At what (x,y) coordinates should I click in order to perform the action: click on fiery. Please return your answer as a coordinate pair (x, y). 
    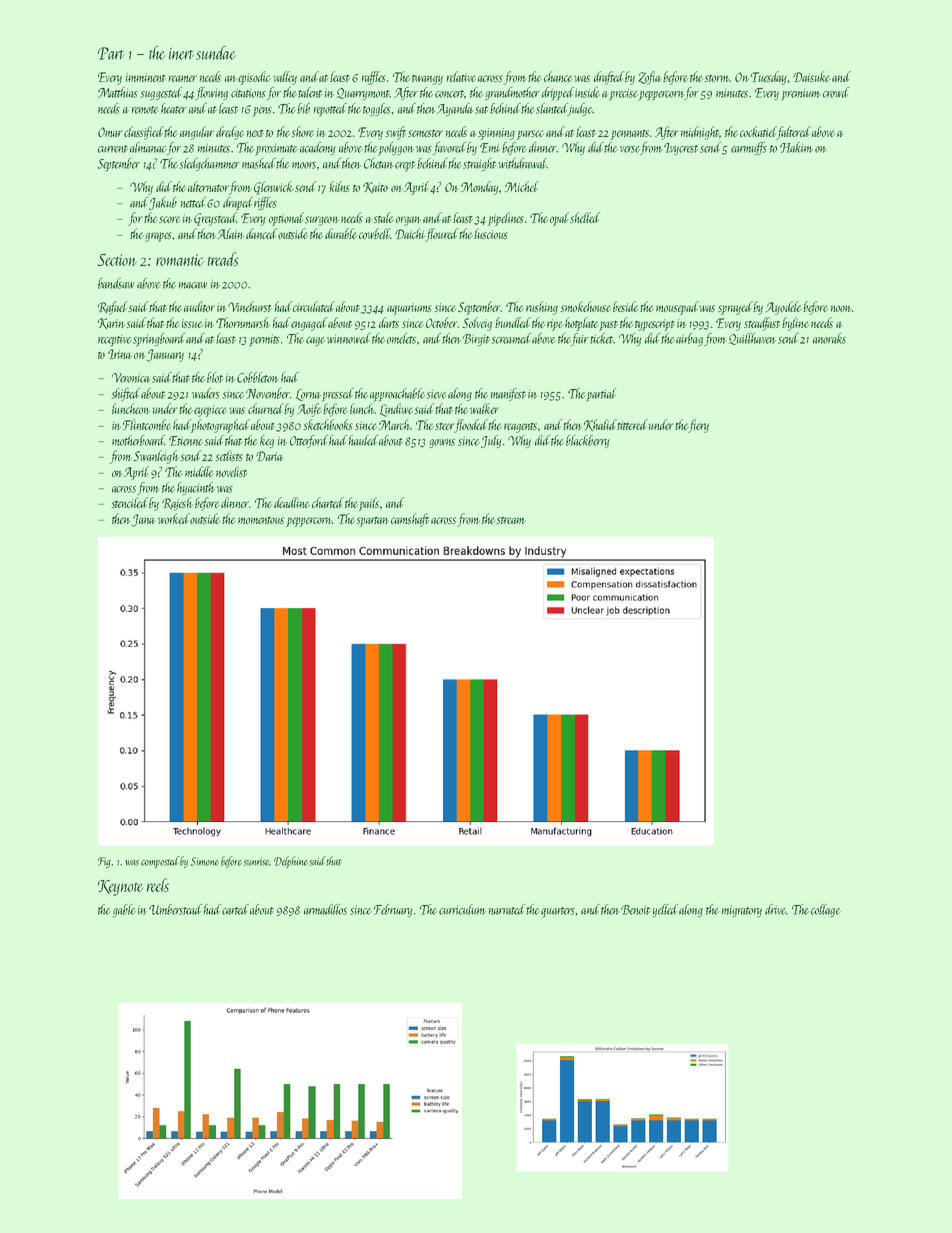
    Looking at the image, I should click on (699, 426).
